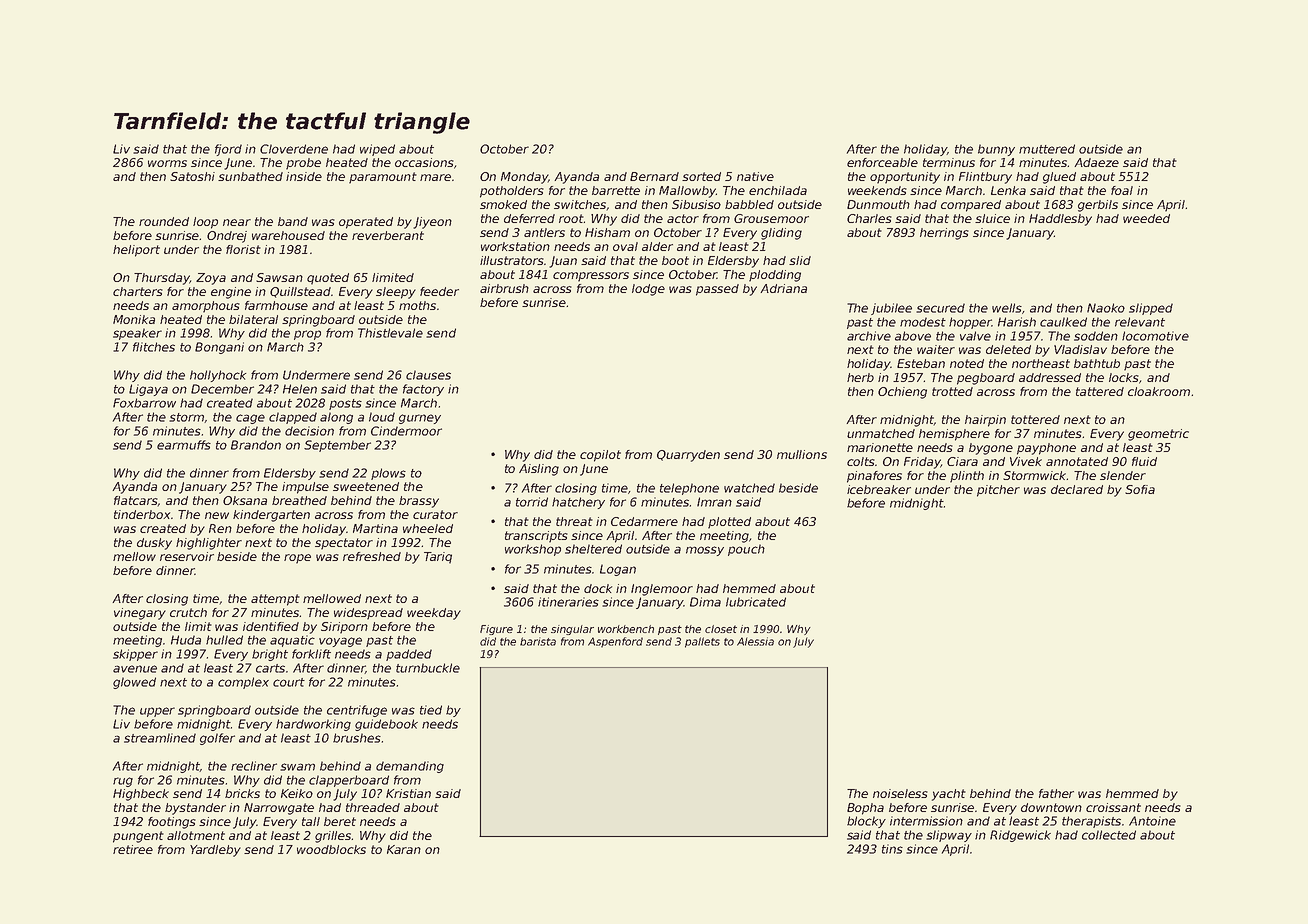 The width and height of the screenshot is (1308, 924). Describe the element at coordinates (144, 403) in the screenshot. I see `Foxbarrow` at that location.
